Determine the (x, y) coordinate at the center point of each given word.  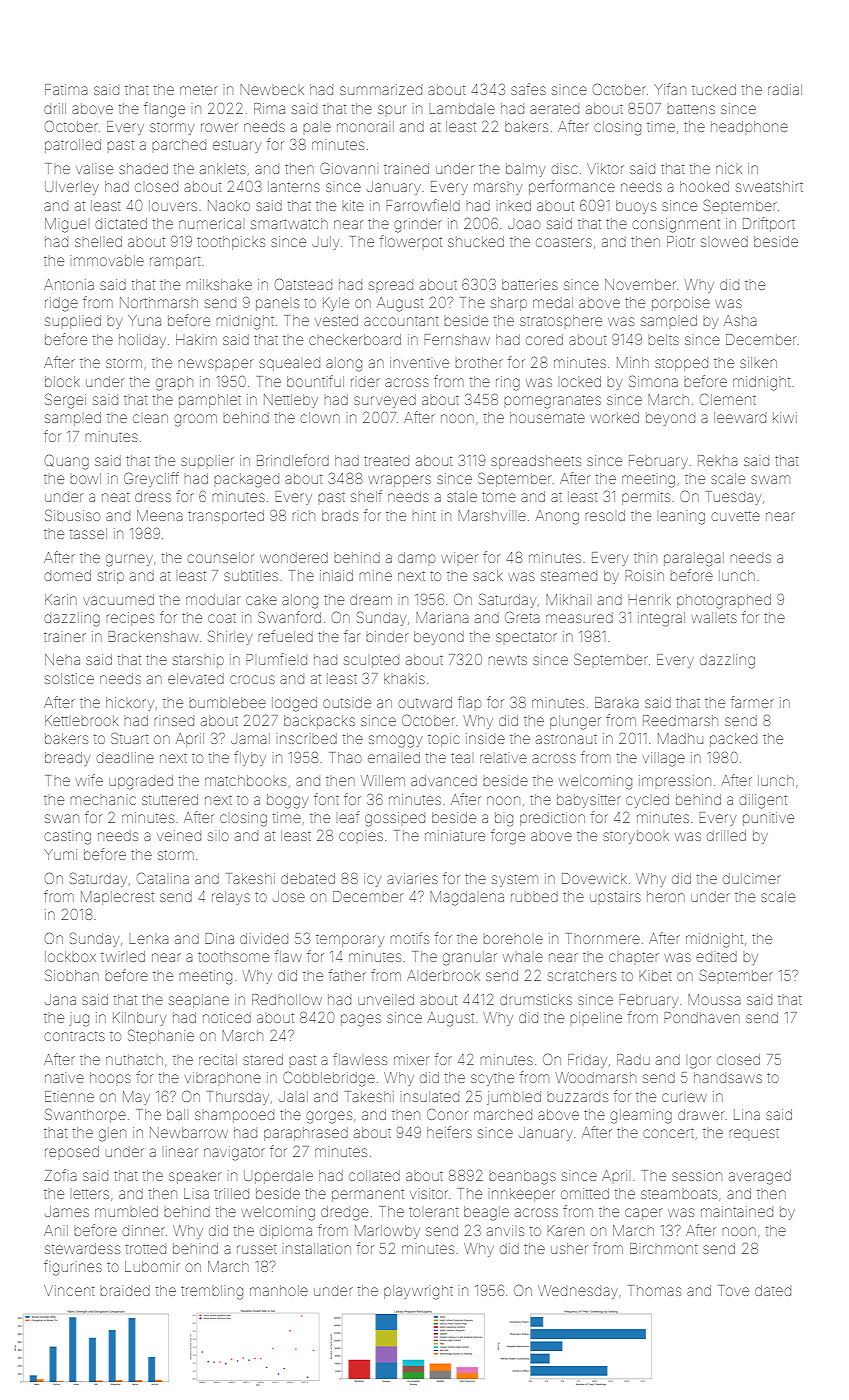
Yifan (670, 89)
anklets (223, 168)
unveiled (386, 999)
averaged (760, 1177)
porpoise (681, 304)
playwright (418, 1292)
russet (257, 1249)
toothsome (233, 956)
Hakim (196, 339)
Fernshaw (457, 339)
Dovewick (594, 878)
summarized (381, 89)
